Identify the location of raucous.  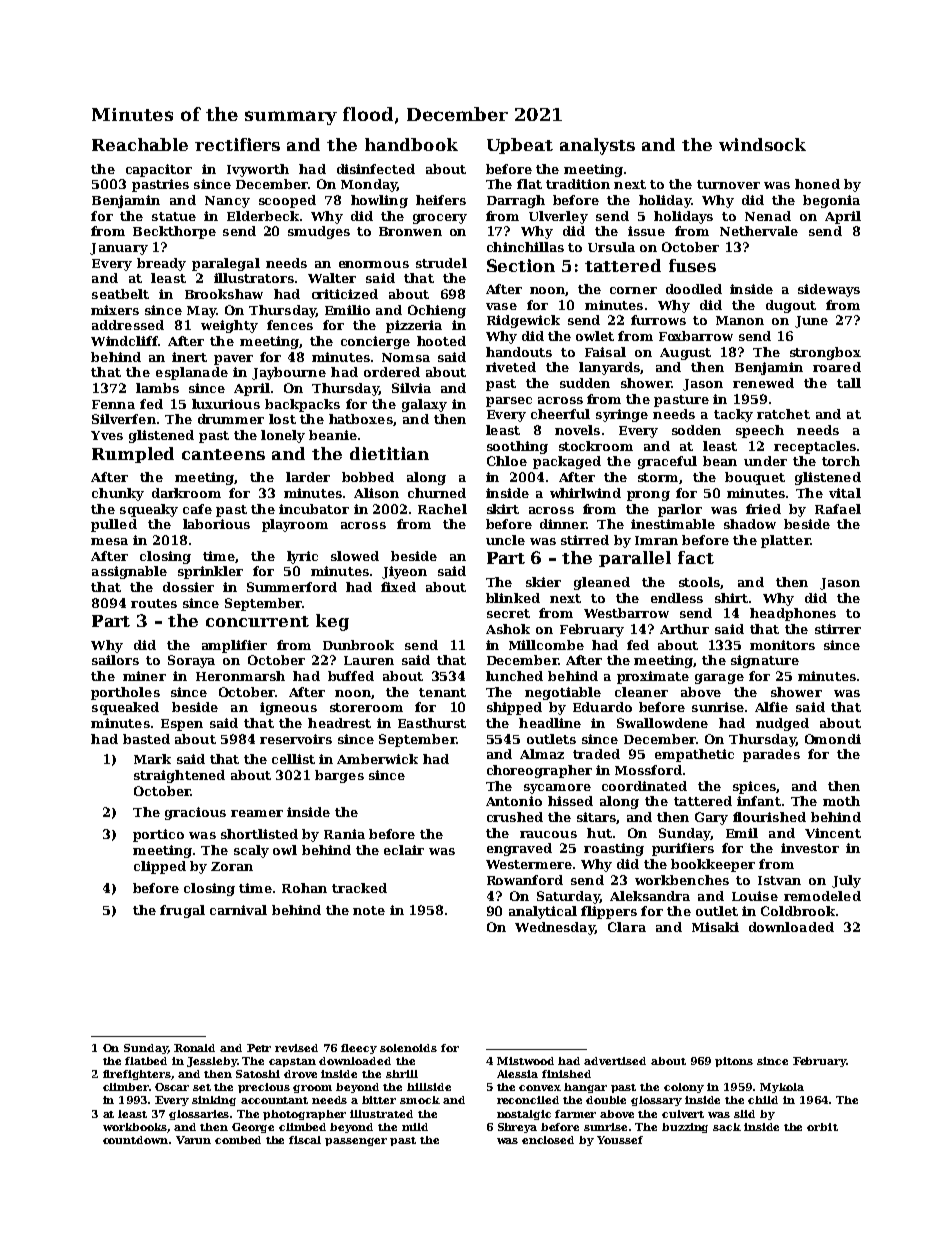
(548, 834).
